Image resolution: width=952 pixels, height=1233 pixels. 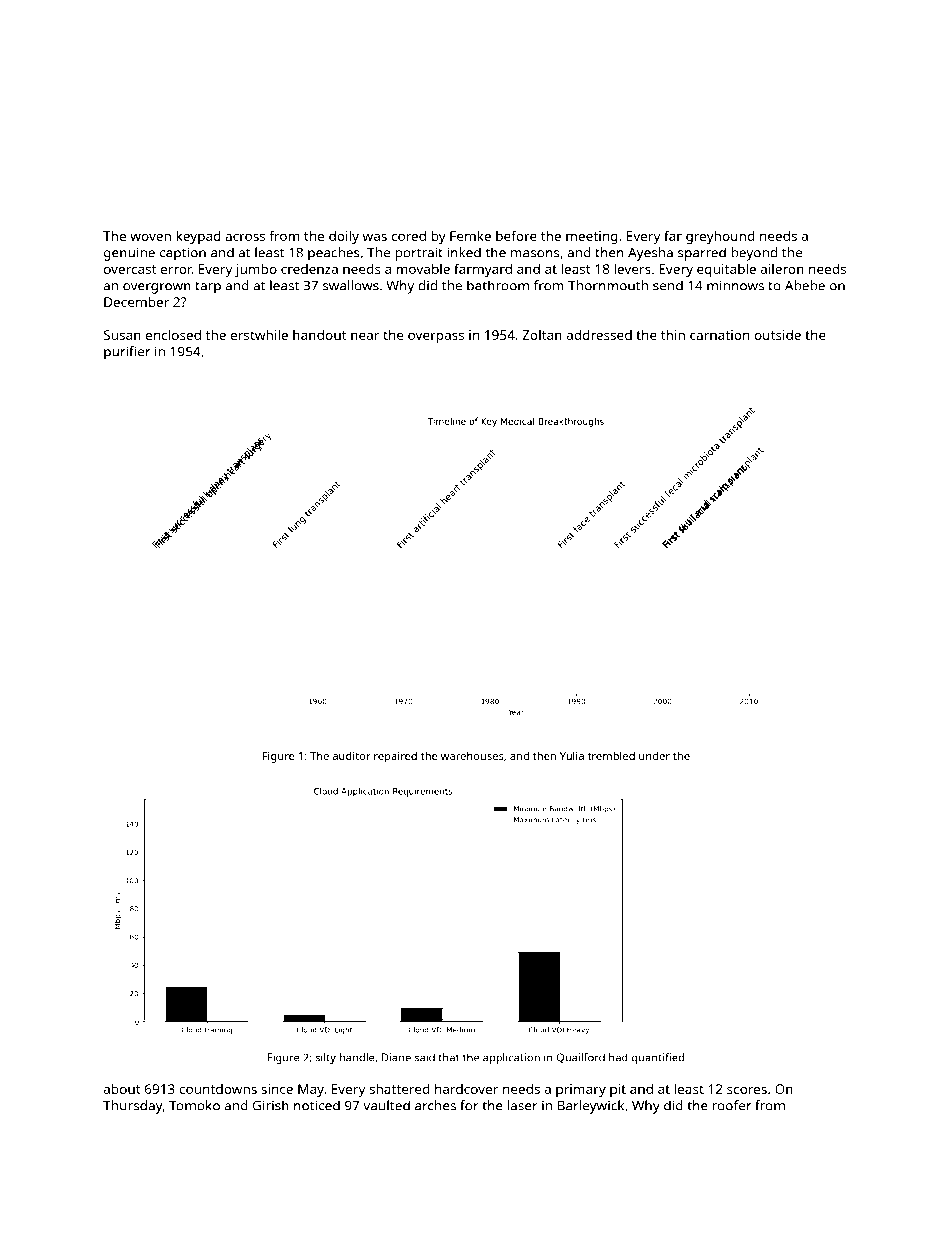 I want to click on under, so click(x=654, y=755).
